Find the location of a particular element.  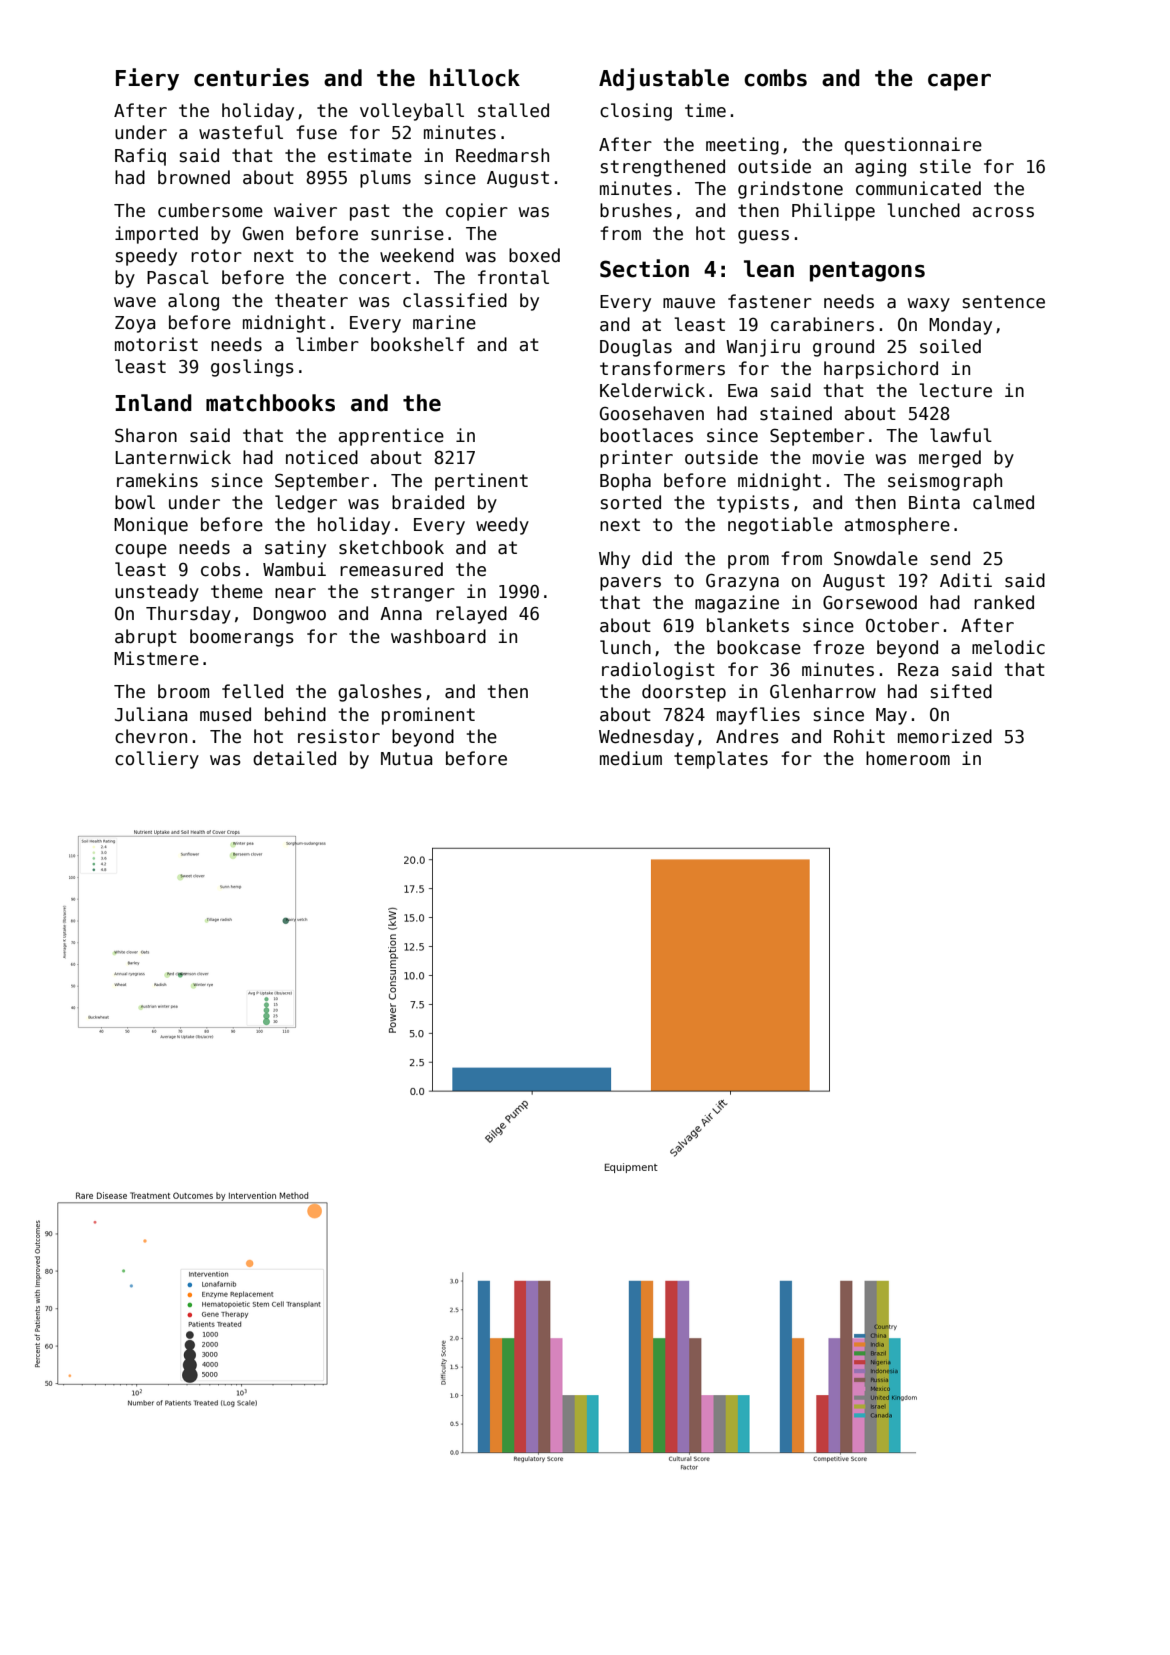

weekend is located at coordinates (417, 255).
